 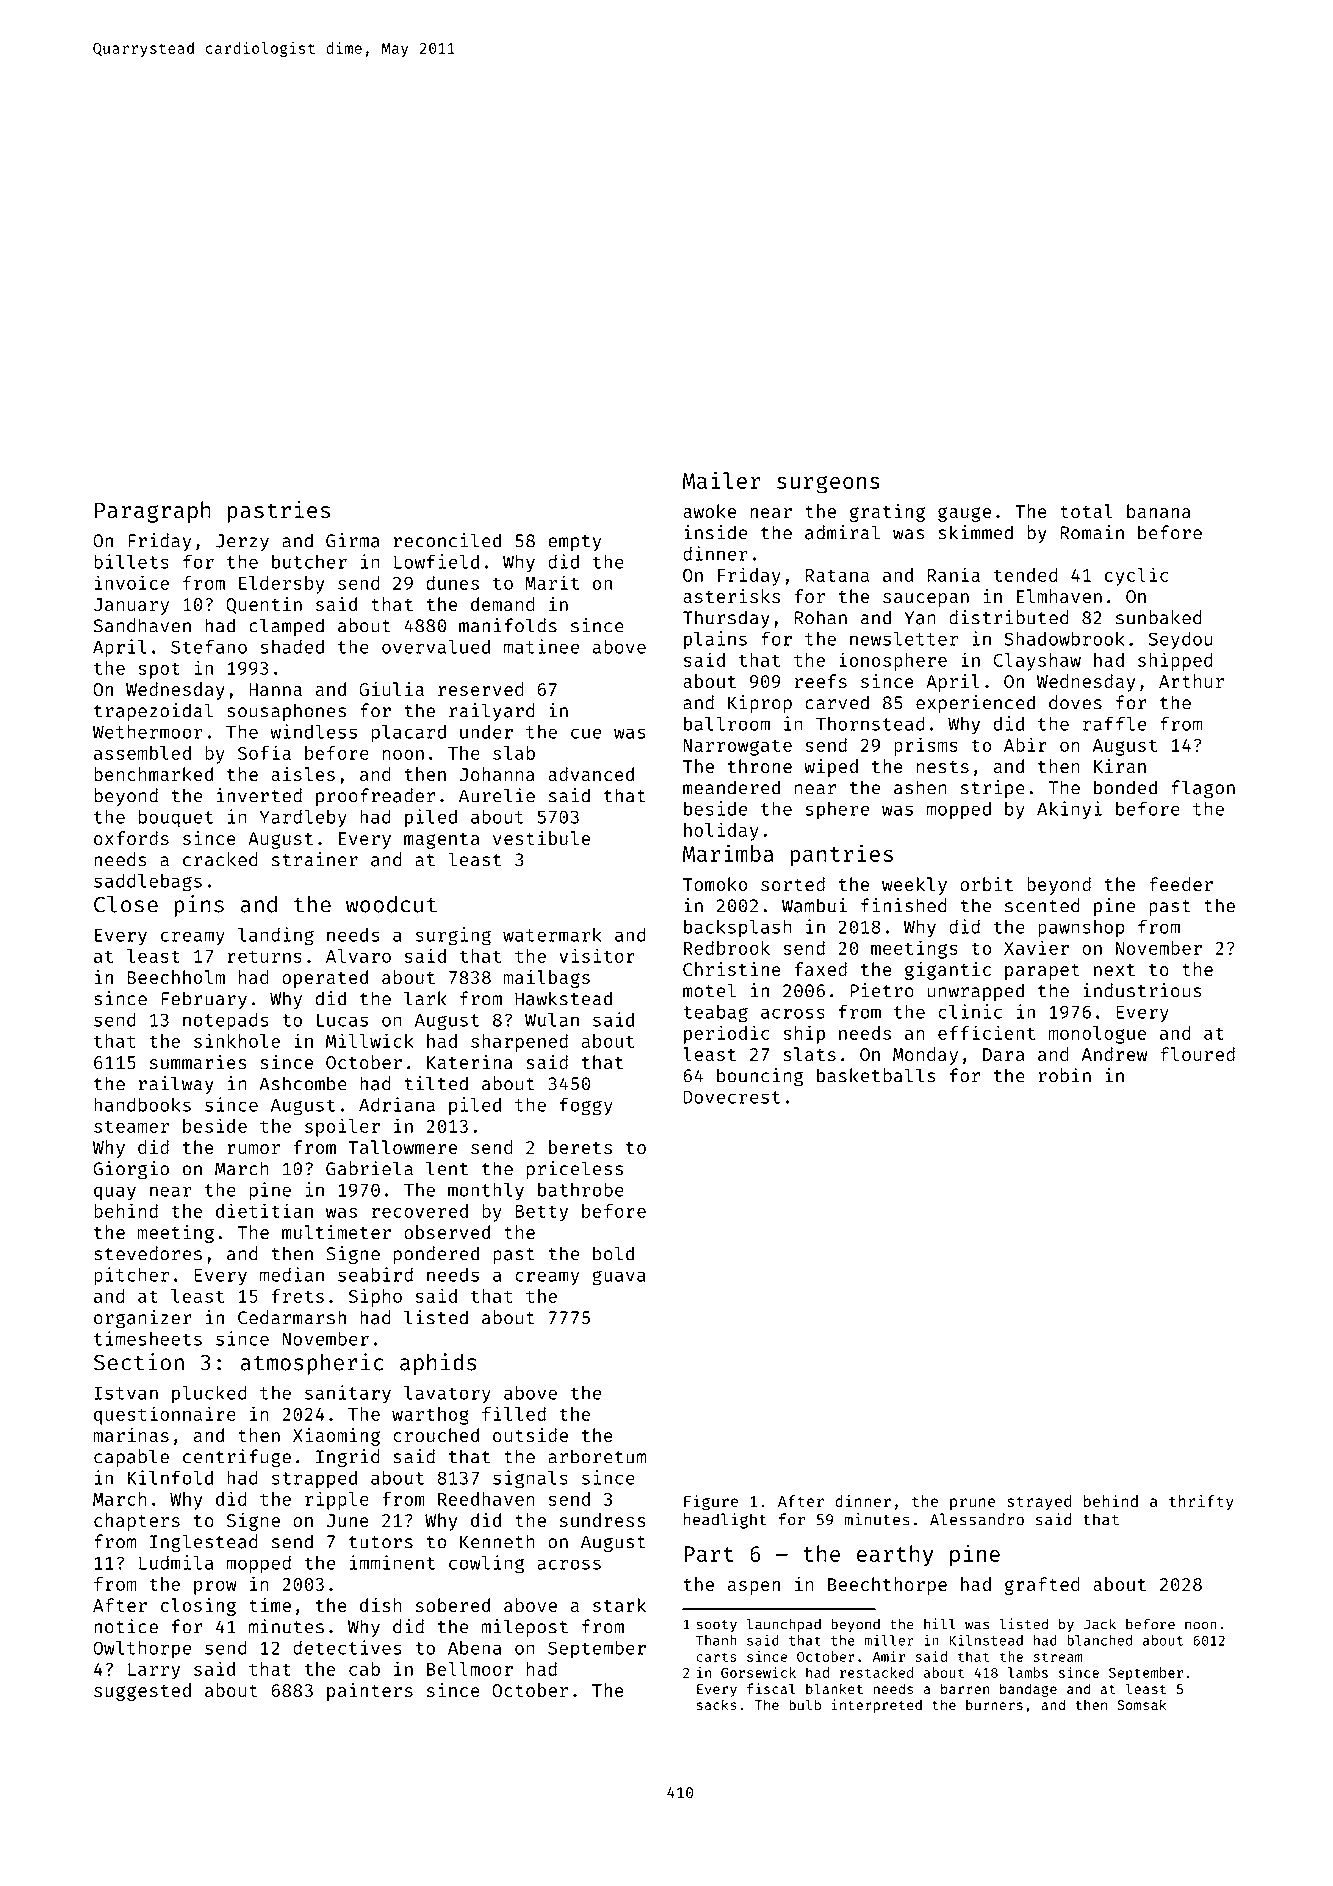 What do you see at coordinates (738, 928) in the screenshot?
I see `backsplash` at bounding box center [738, 928].
